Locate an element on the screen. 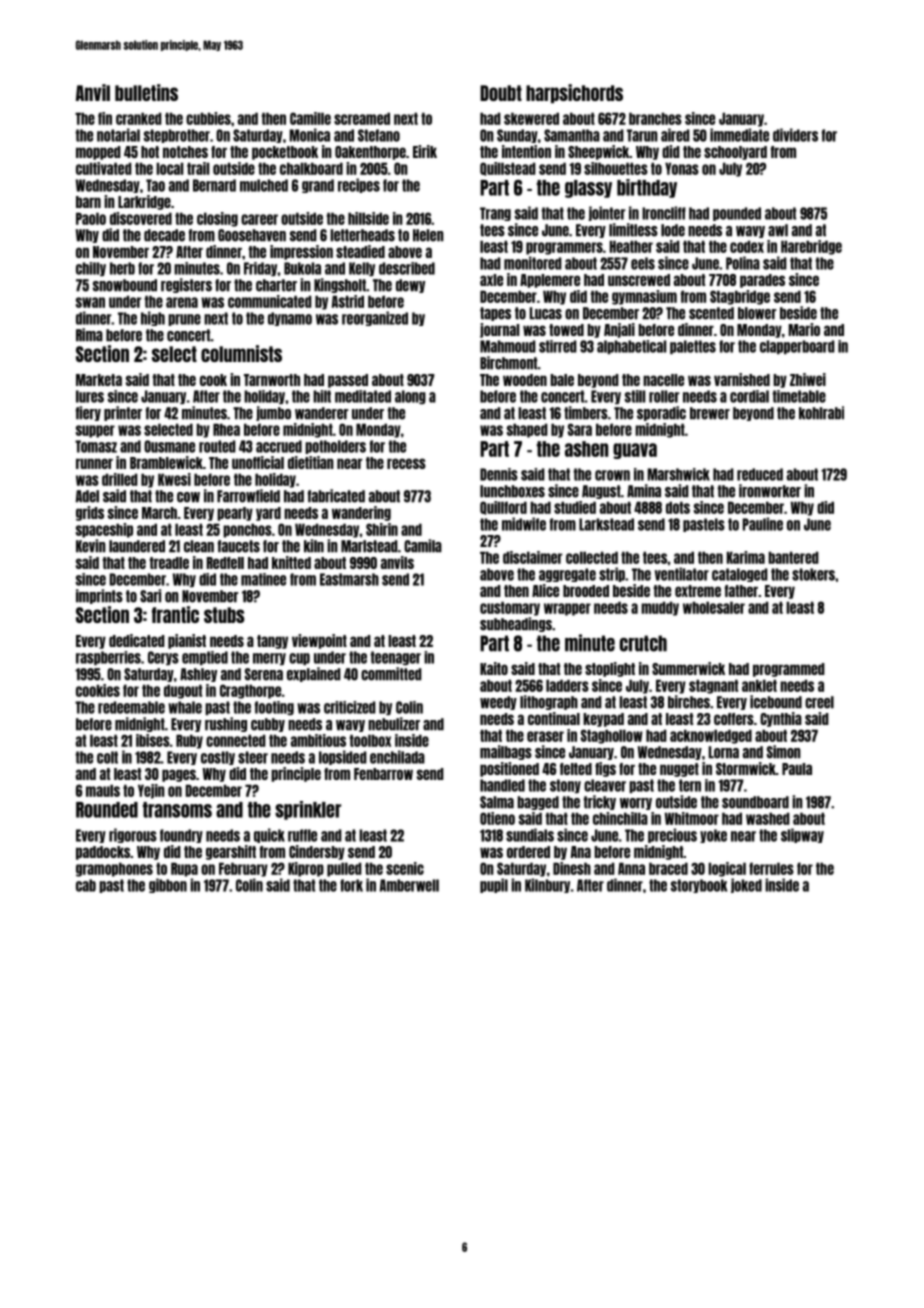  parades is located at coordinates (762, 281).
